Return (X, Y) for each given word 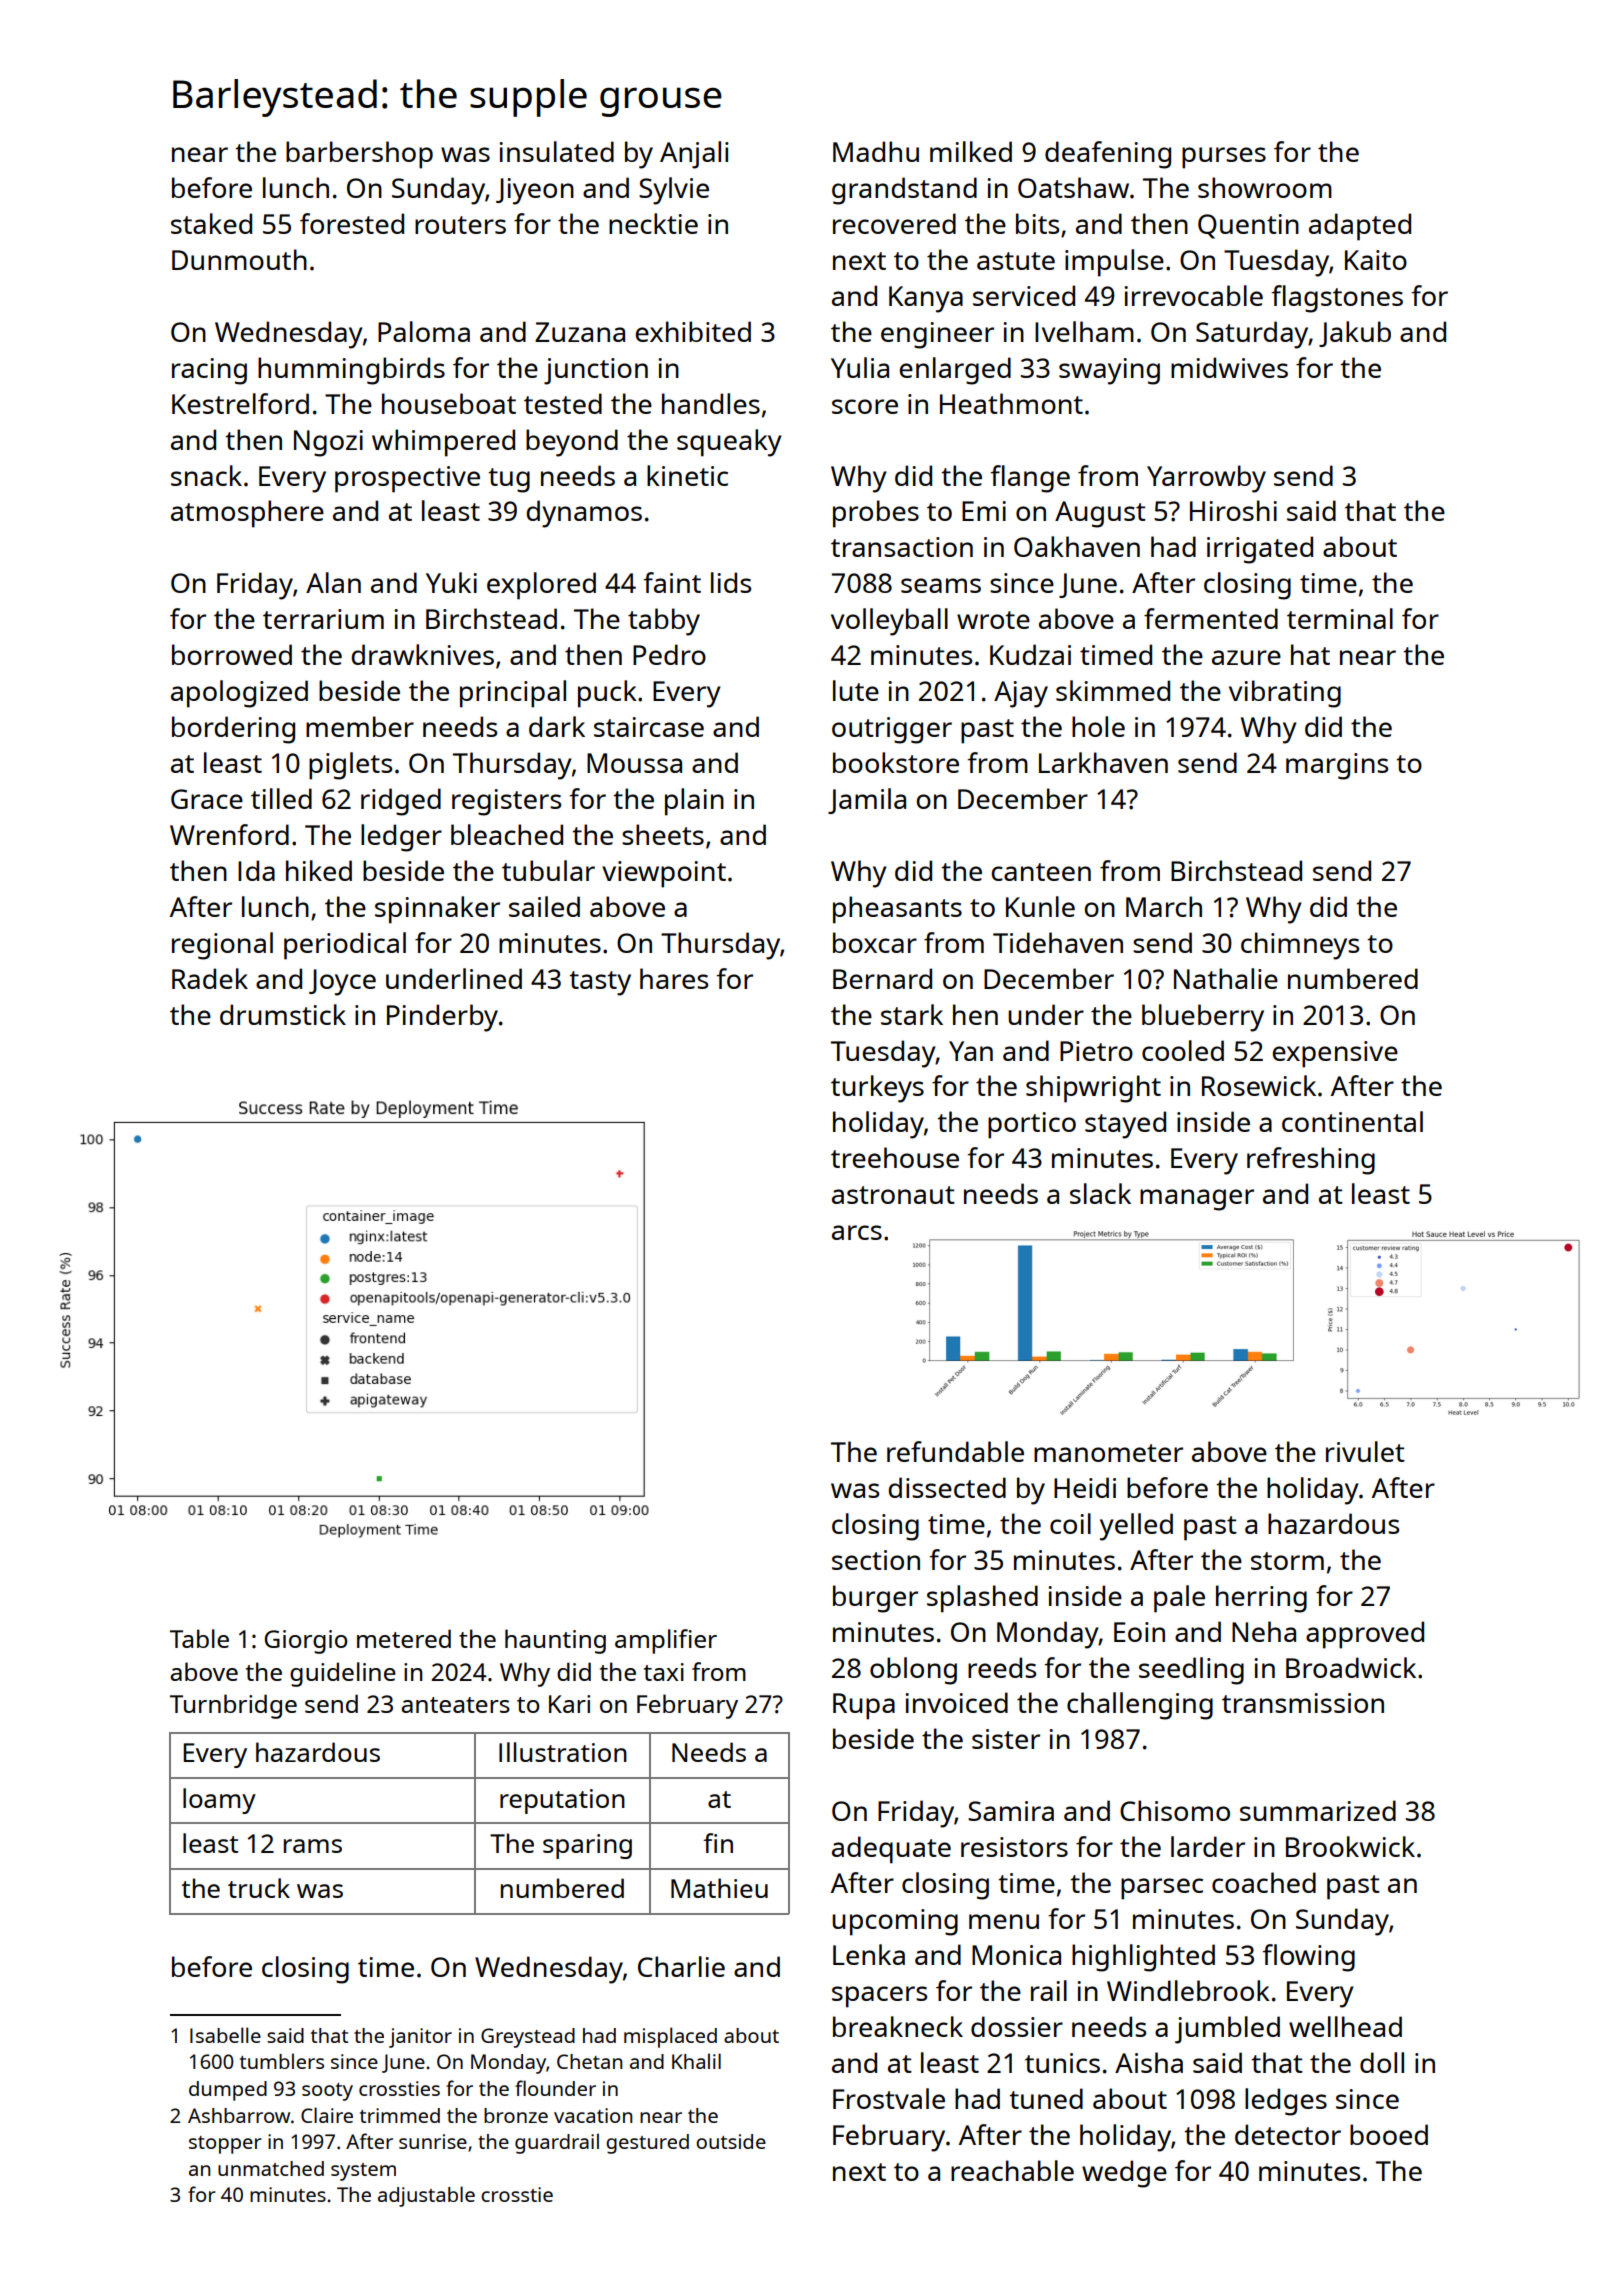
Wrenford (229, 834)
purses (1224, 158)
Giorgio (306, 1642)
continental (1352, 1121)
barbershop (359, 155)
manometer (1108, 1453)
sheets (663, 834)
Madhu (876, 151)
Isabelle (225, 2035)
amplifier (666, 1641)
